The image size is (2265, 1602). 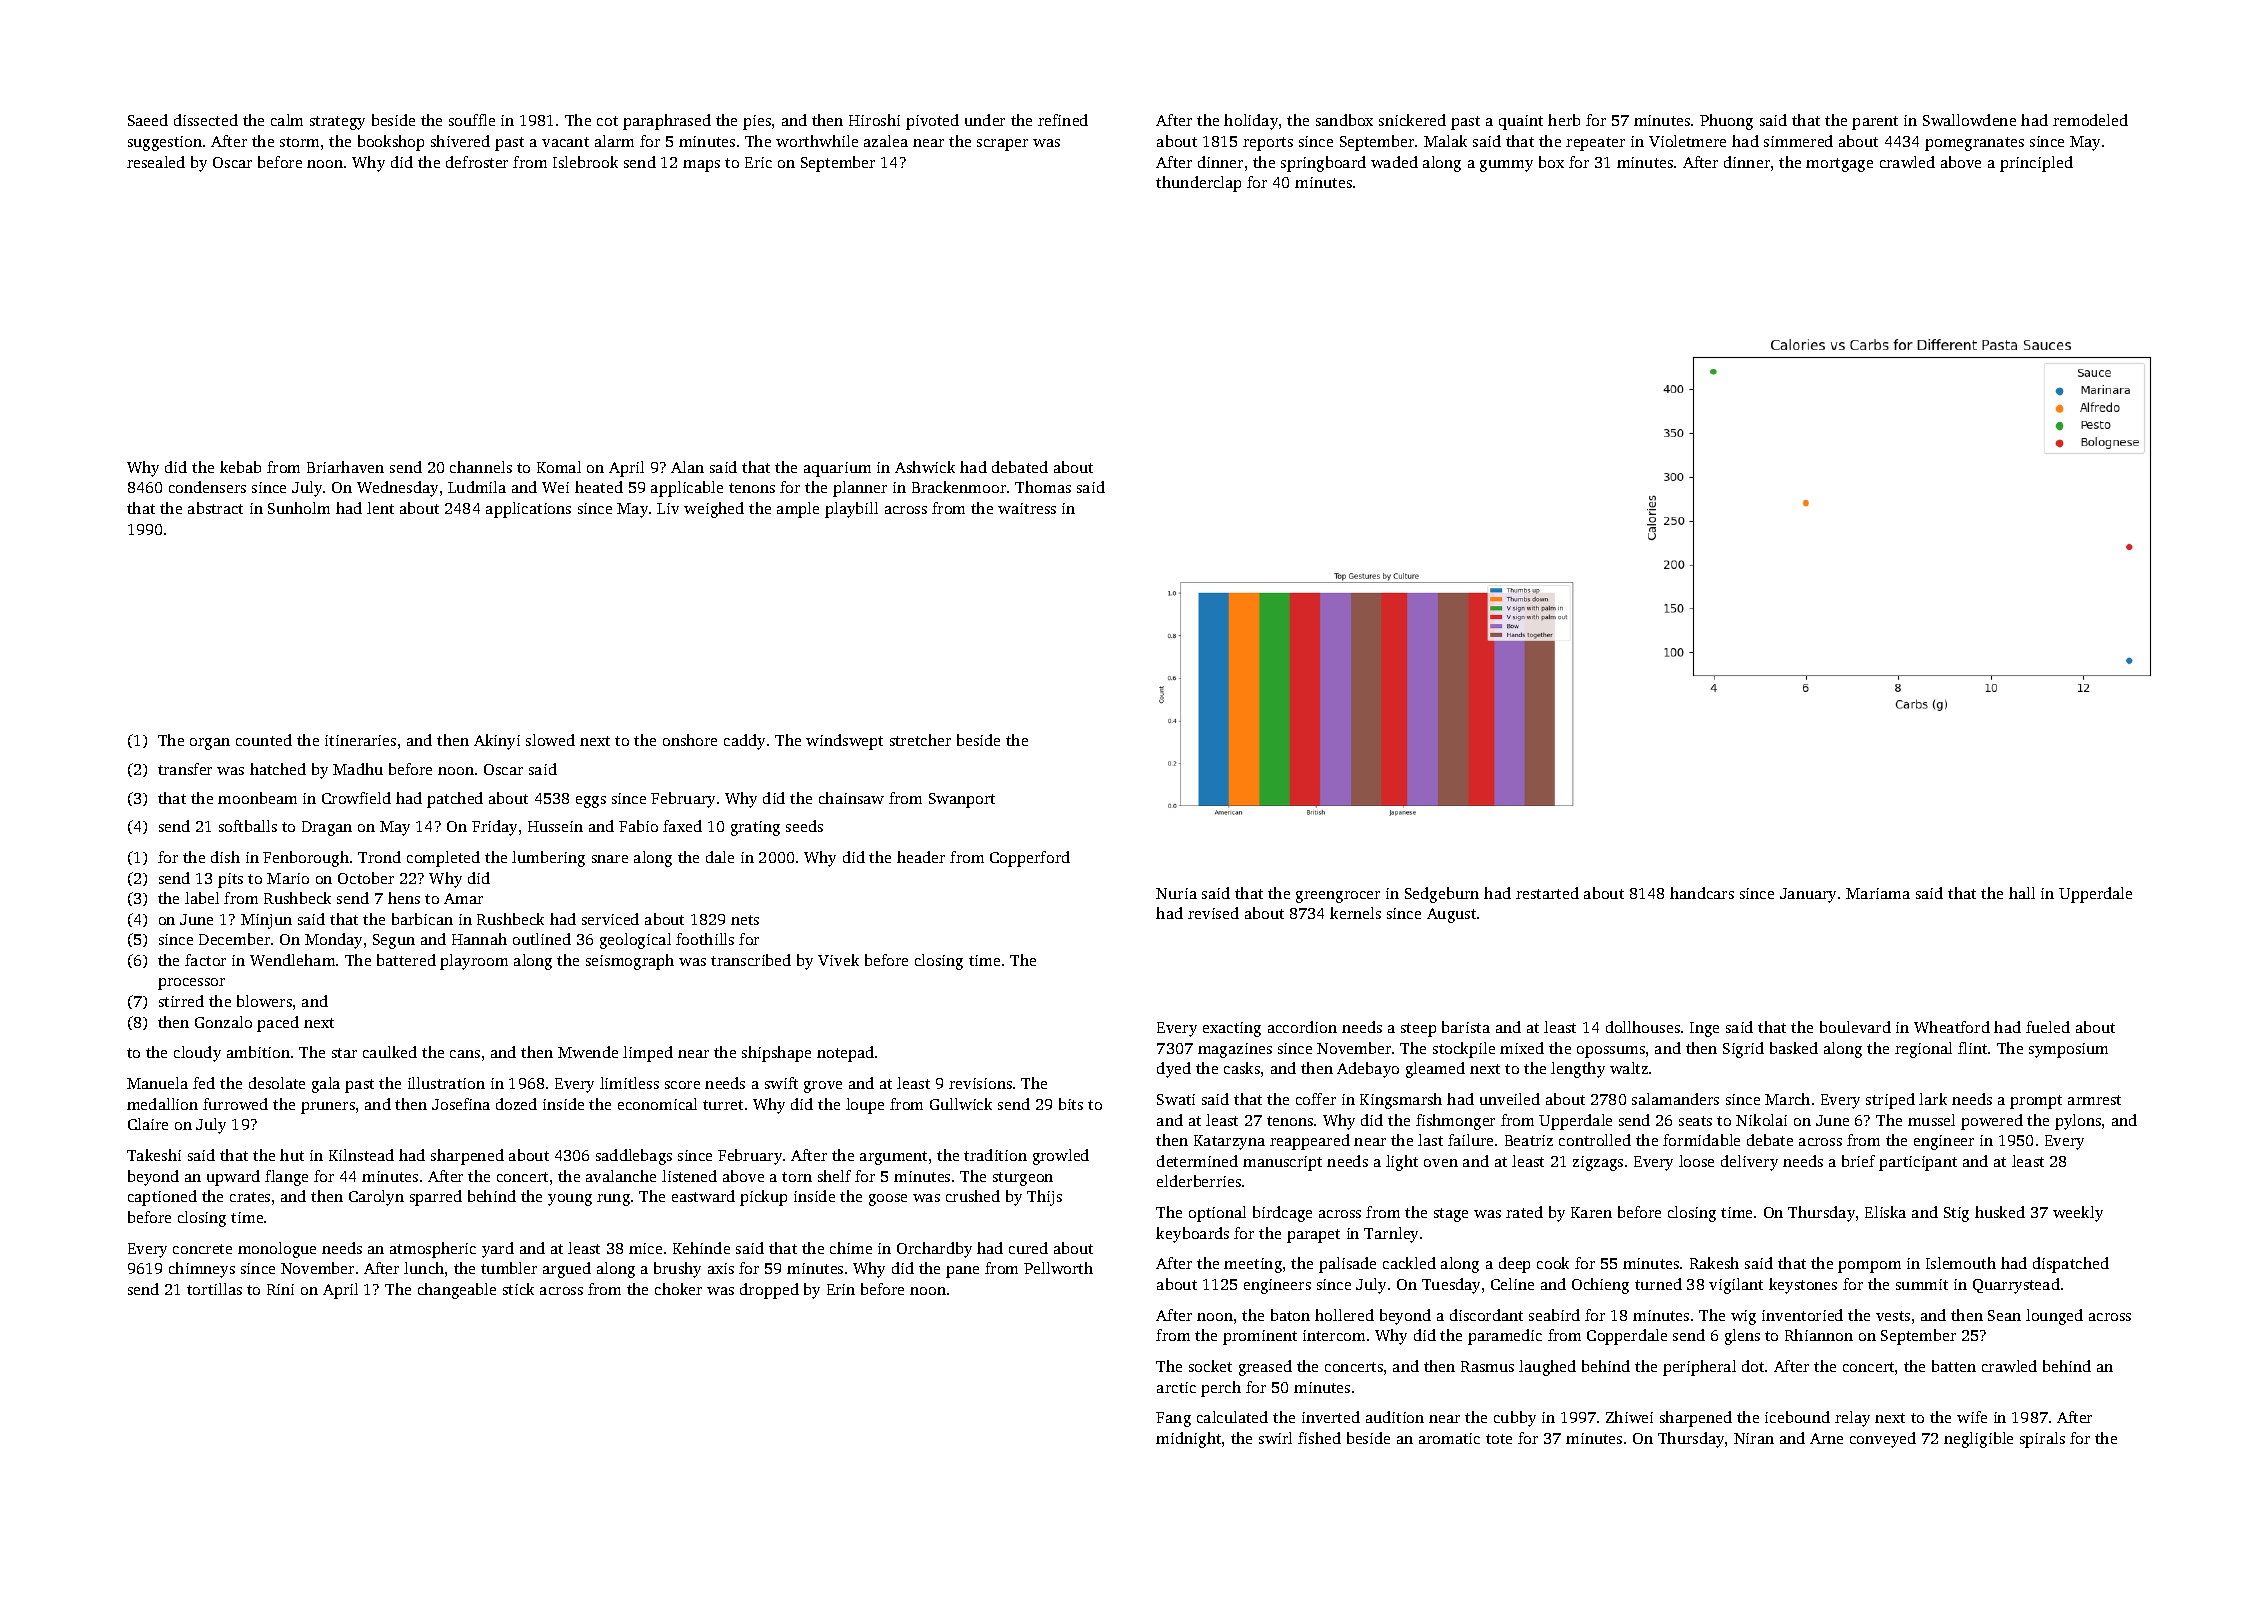 I want to click on waded, so click(x=1394, y=162).
